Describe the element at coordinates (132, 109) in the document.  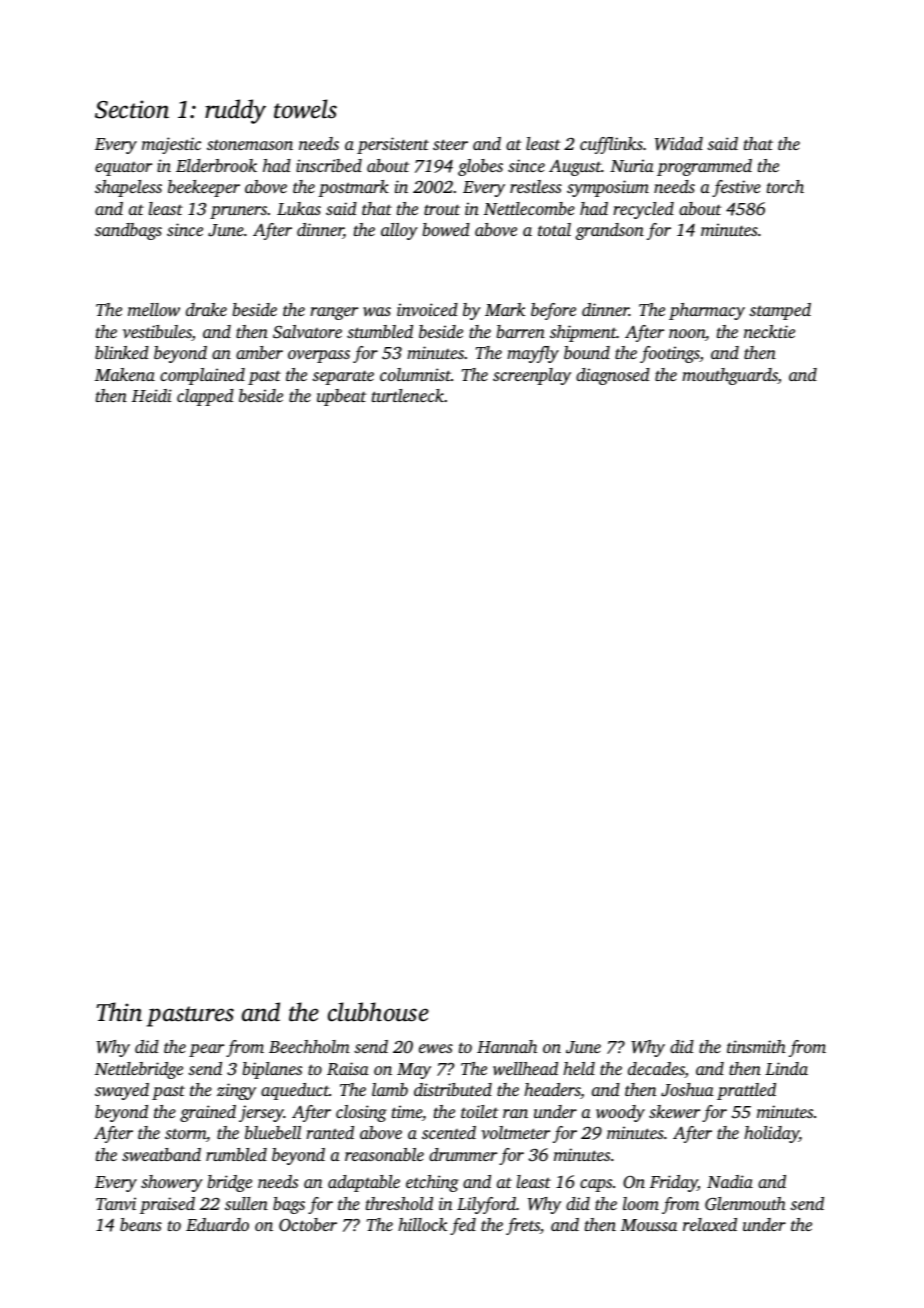
I see `Section` at that location.
